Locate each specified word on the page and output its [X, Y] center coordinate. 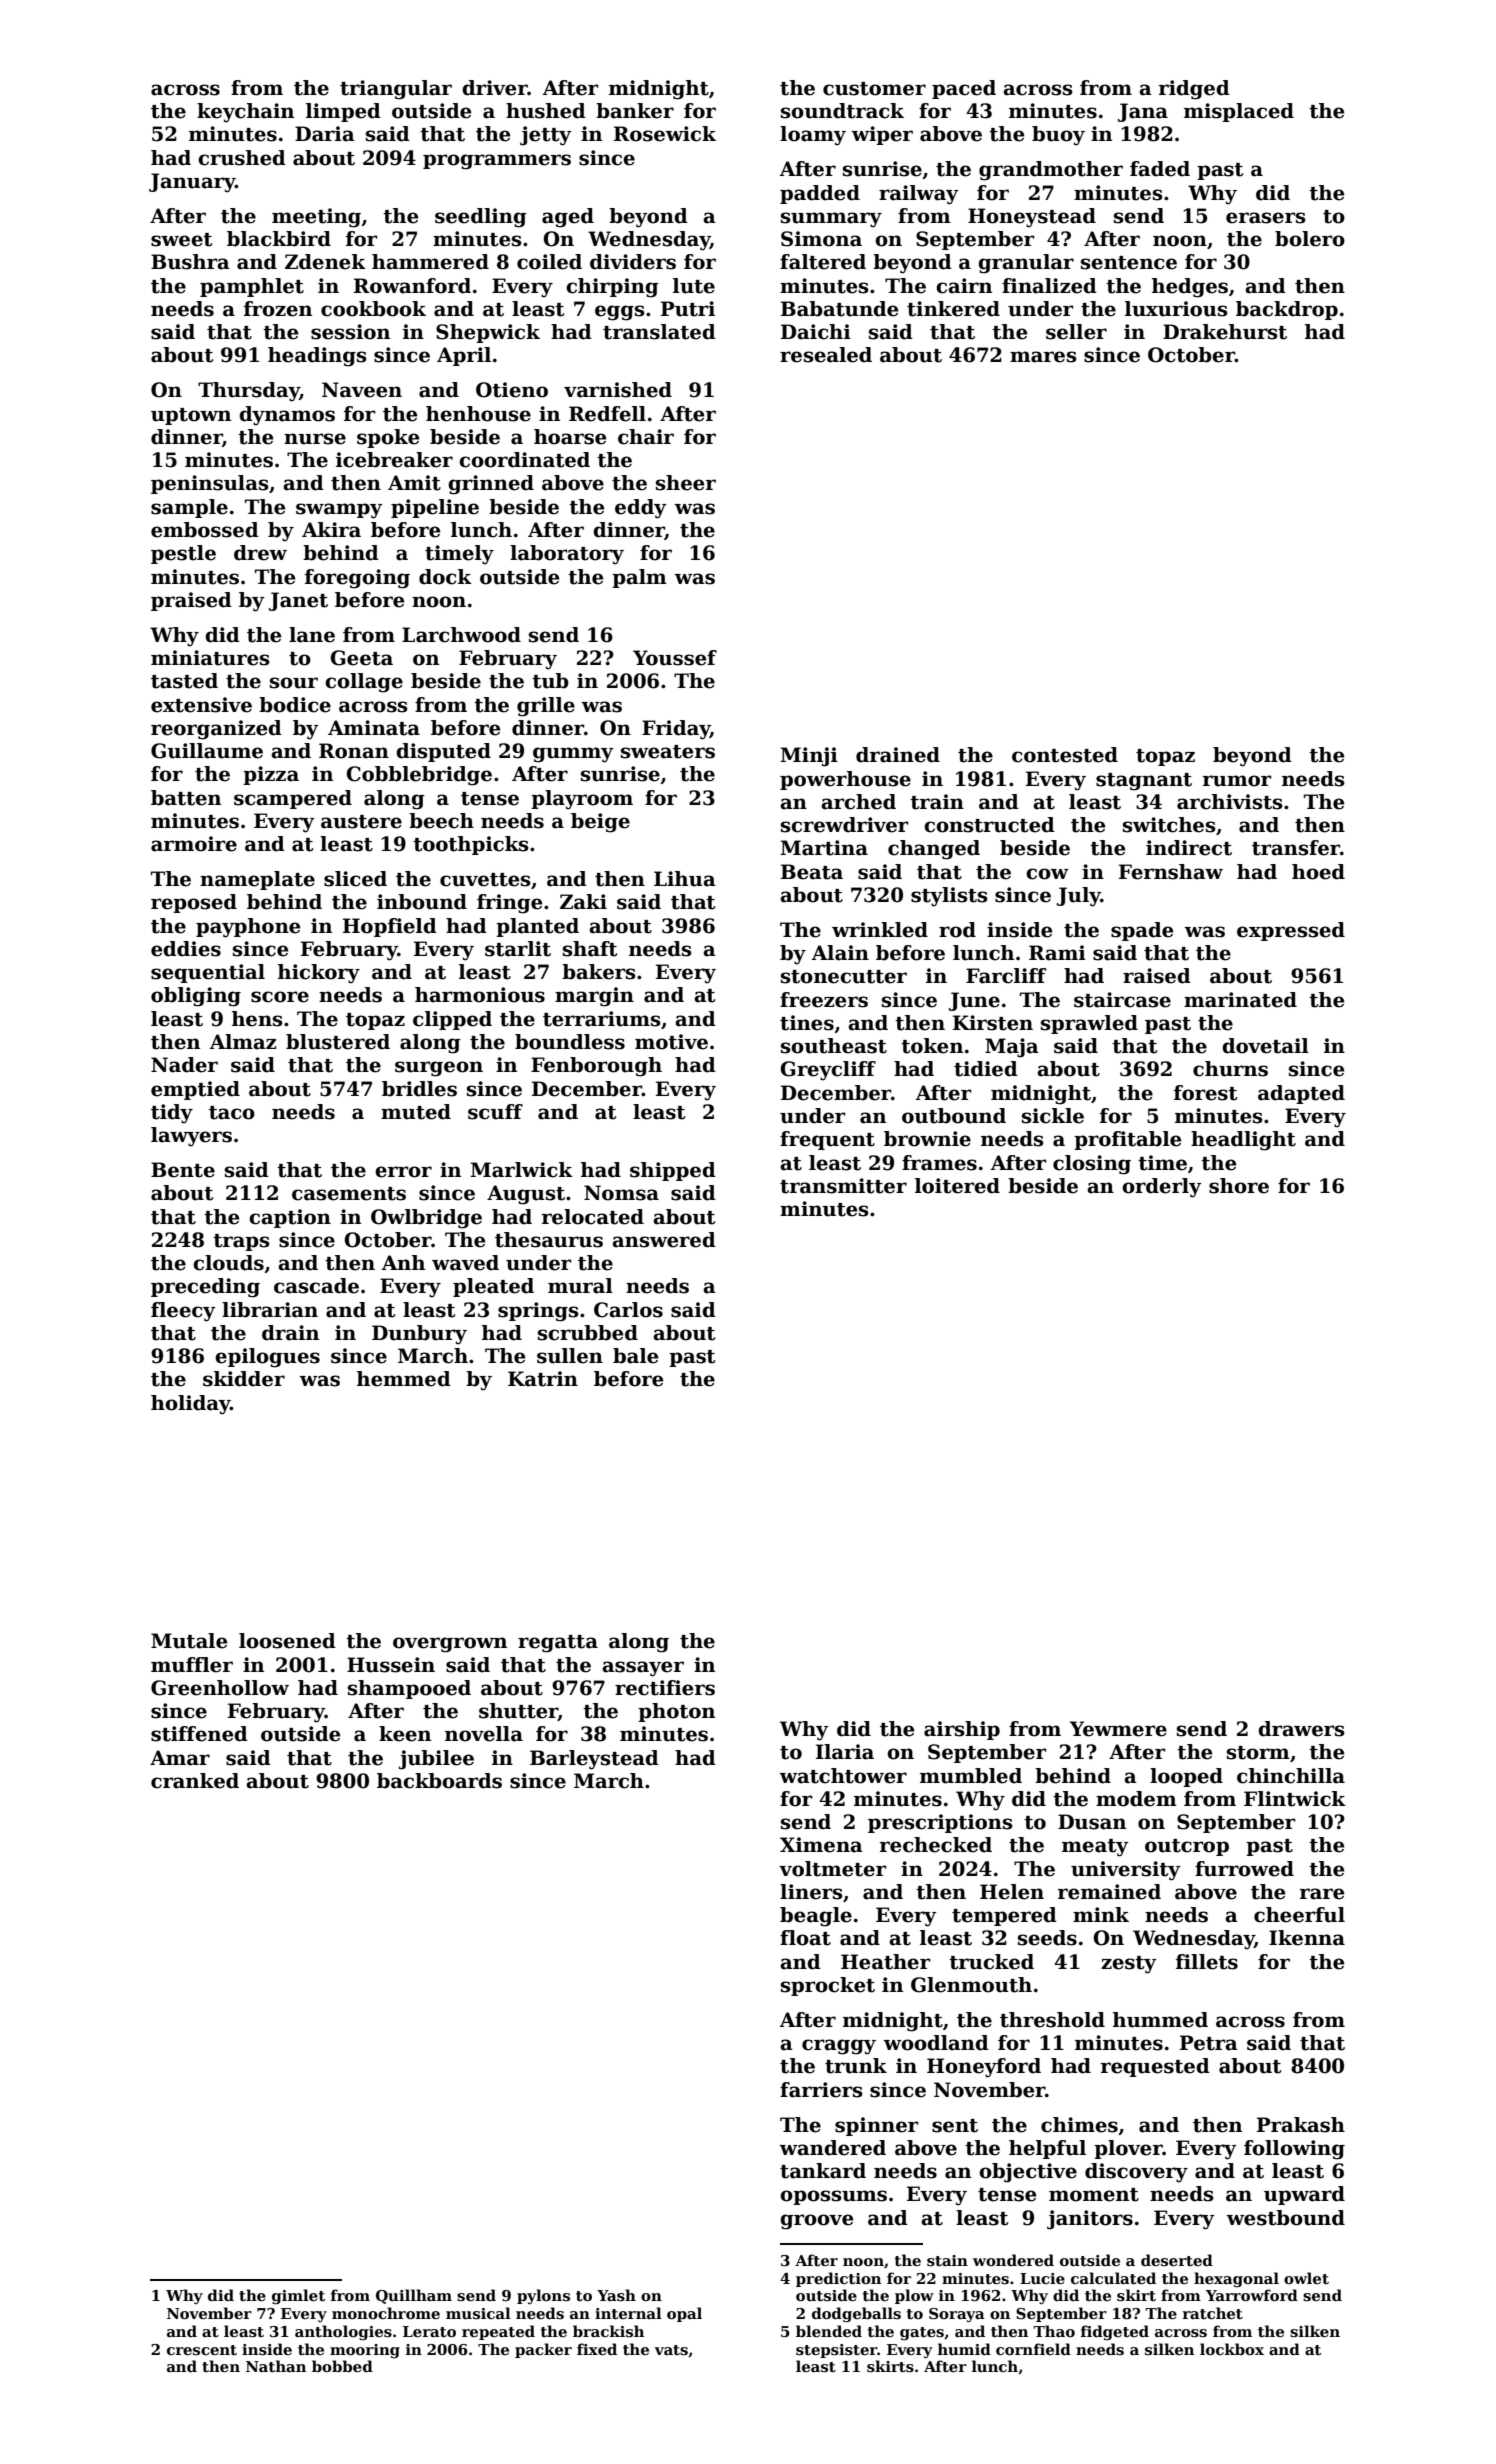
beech [441, 821]
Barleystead [594, 1760]
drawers [1301, 1729]
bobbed [342, 2366]
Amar [180, 1758]
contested [1065, 755]
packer [543, 2350]
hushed [546, 111]
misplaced [1239, 112]
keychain [245, 113]
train [937, 802]
